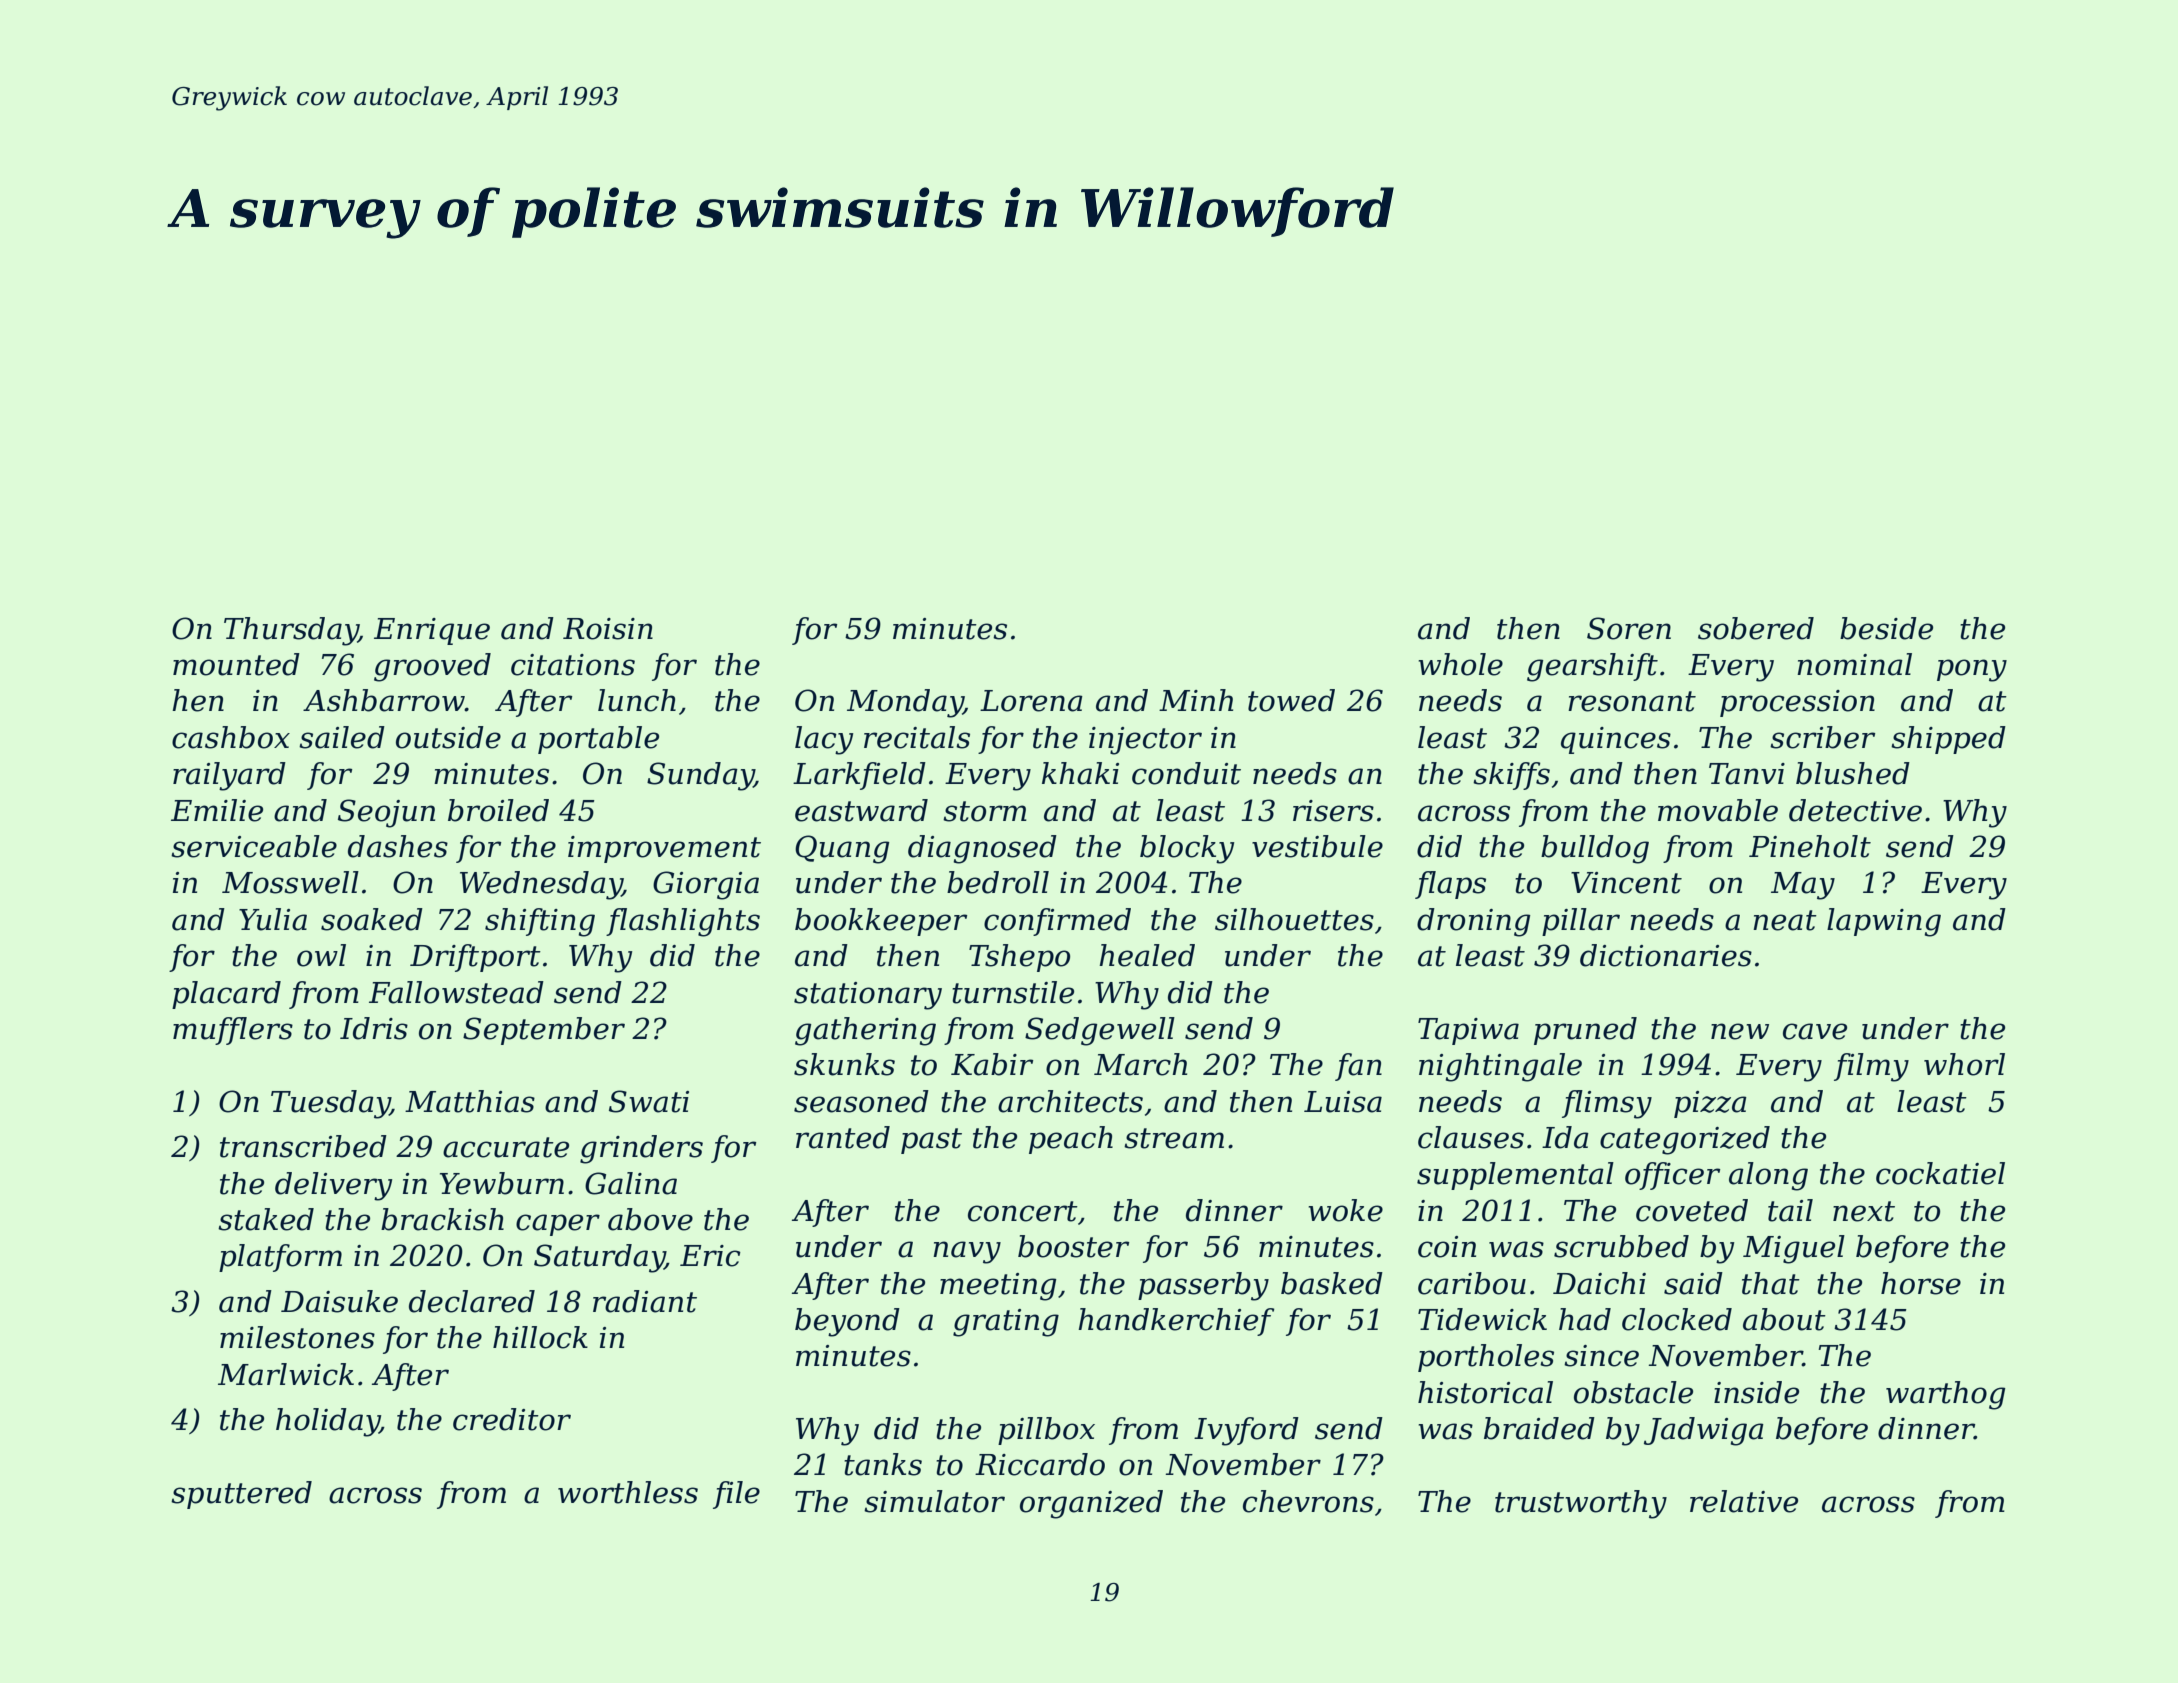 The height and width of the screenshot is (1683, 2178). I want to click on Enrique, so click(432, 631).
